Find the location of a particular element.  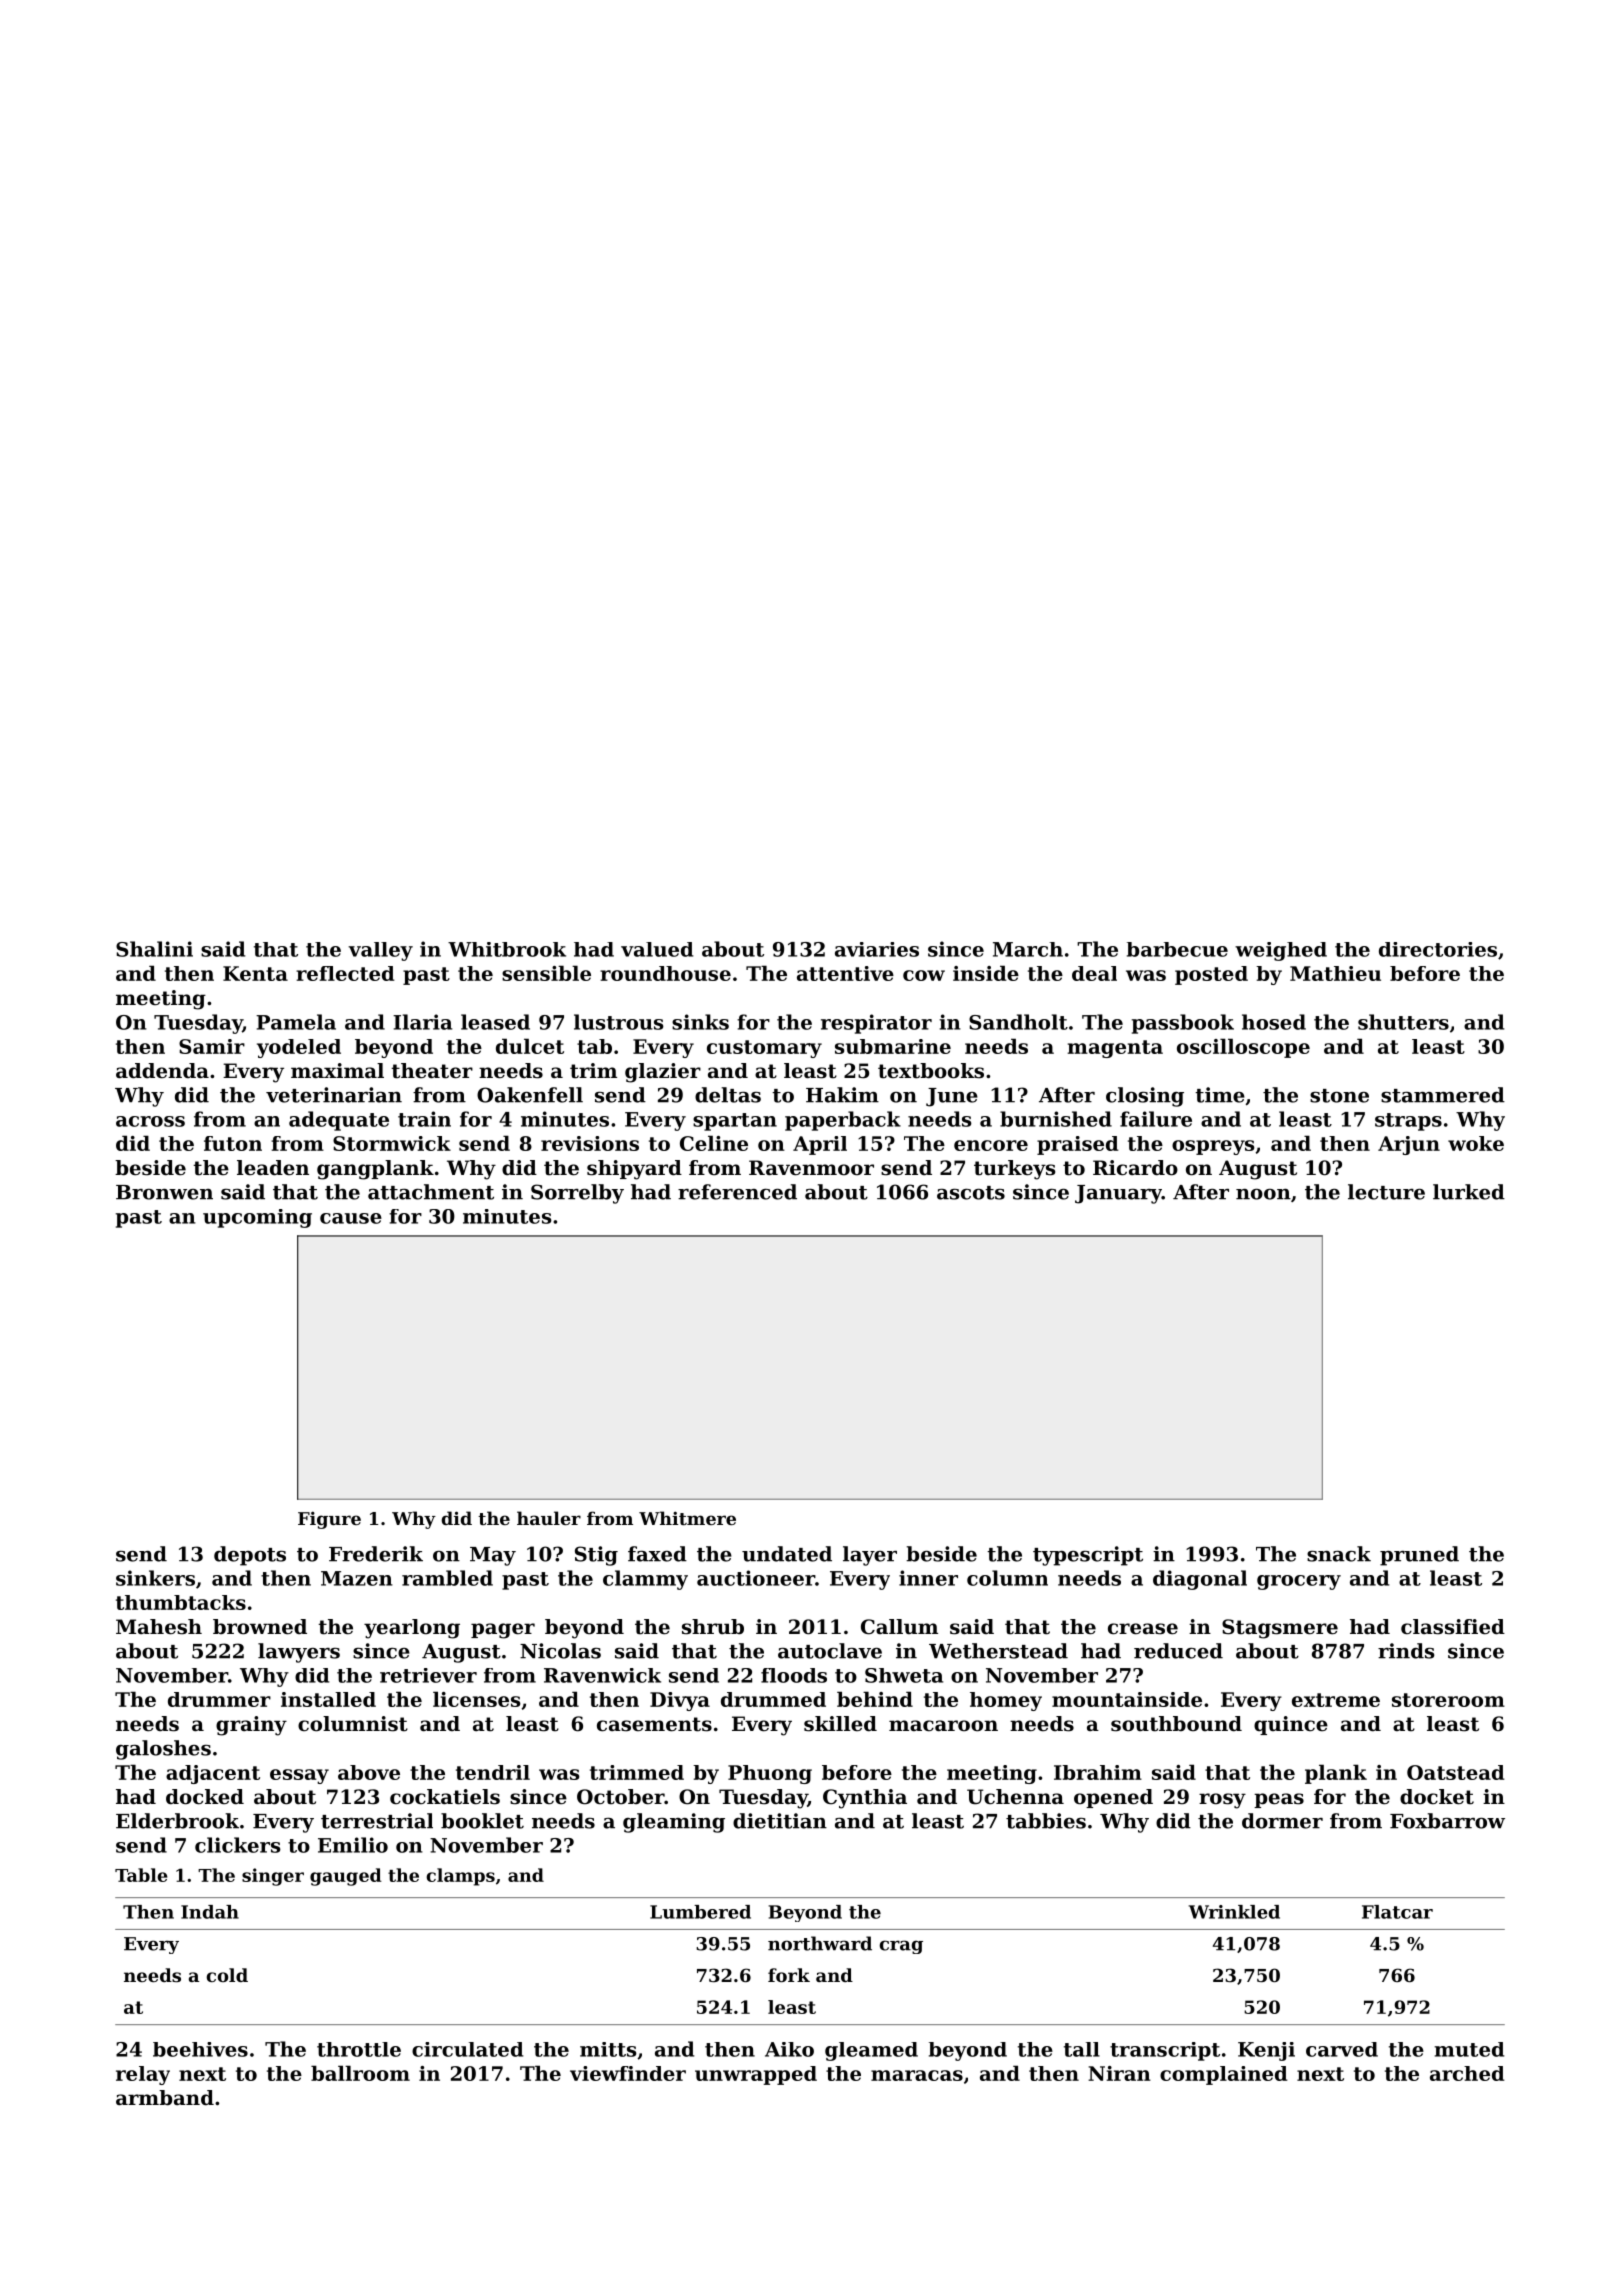

Whitmere is located at coordinates (687, 1518).
